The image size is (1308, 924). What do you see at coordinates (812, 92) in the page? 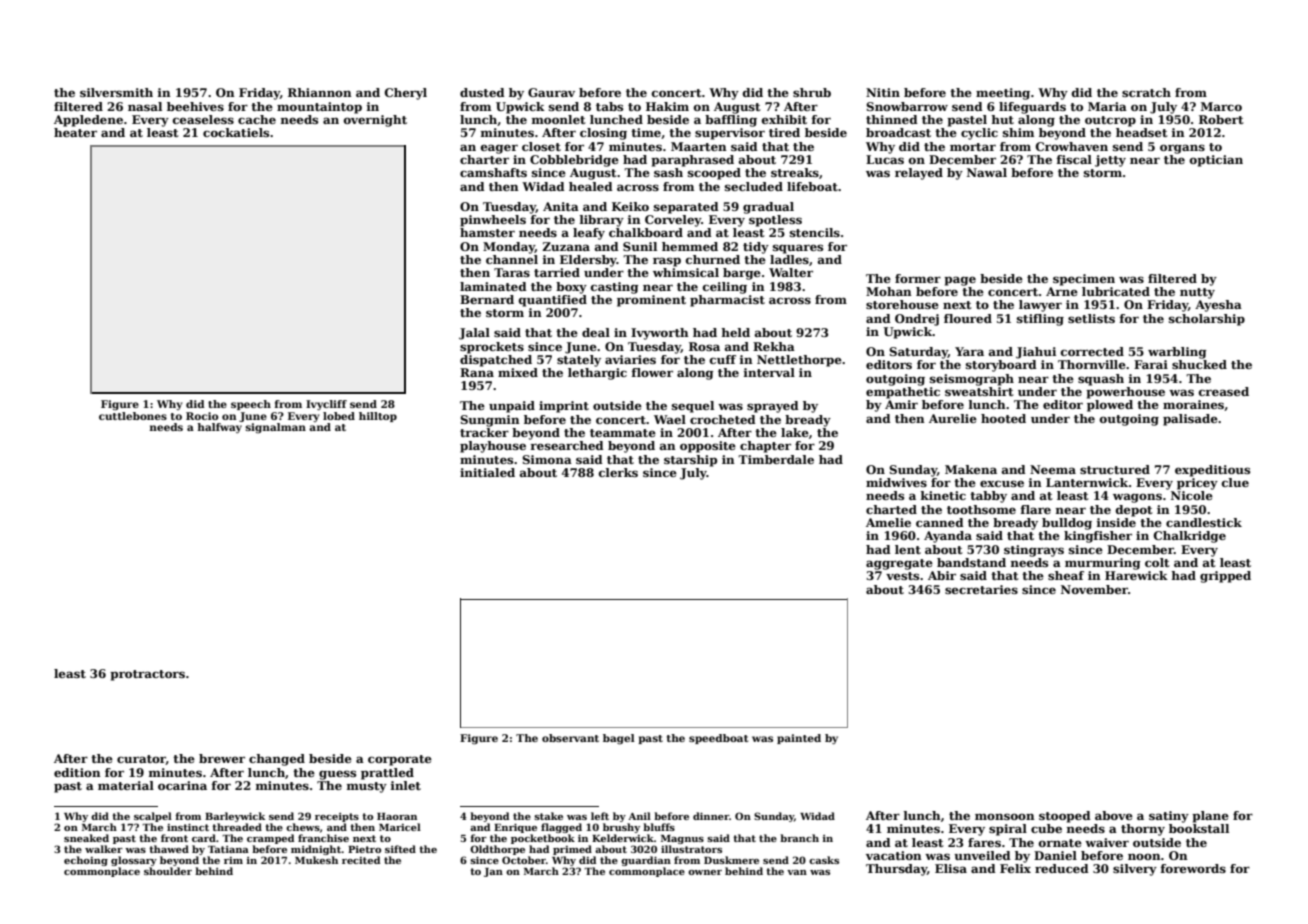
I see `shrub` at bounding box center [812, 92].
